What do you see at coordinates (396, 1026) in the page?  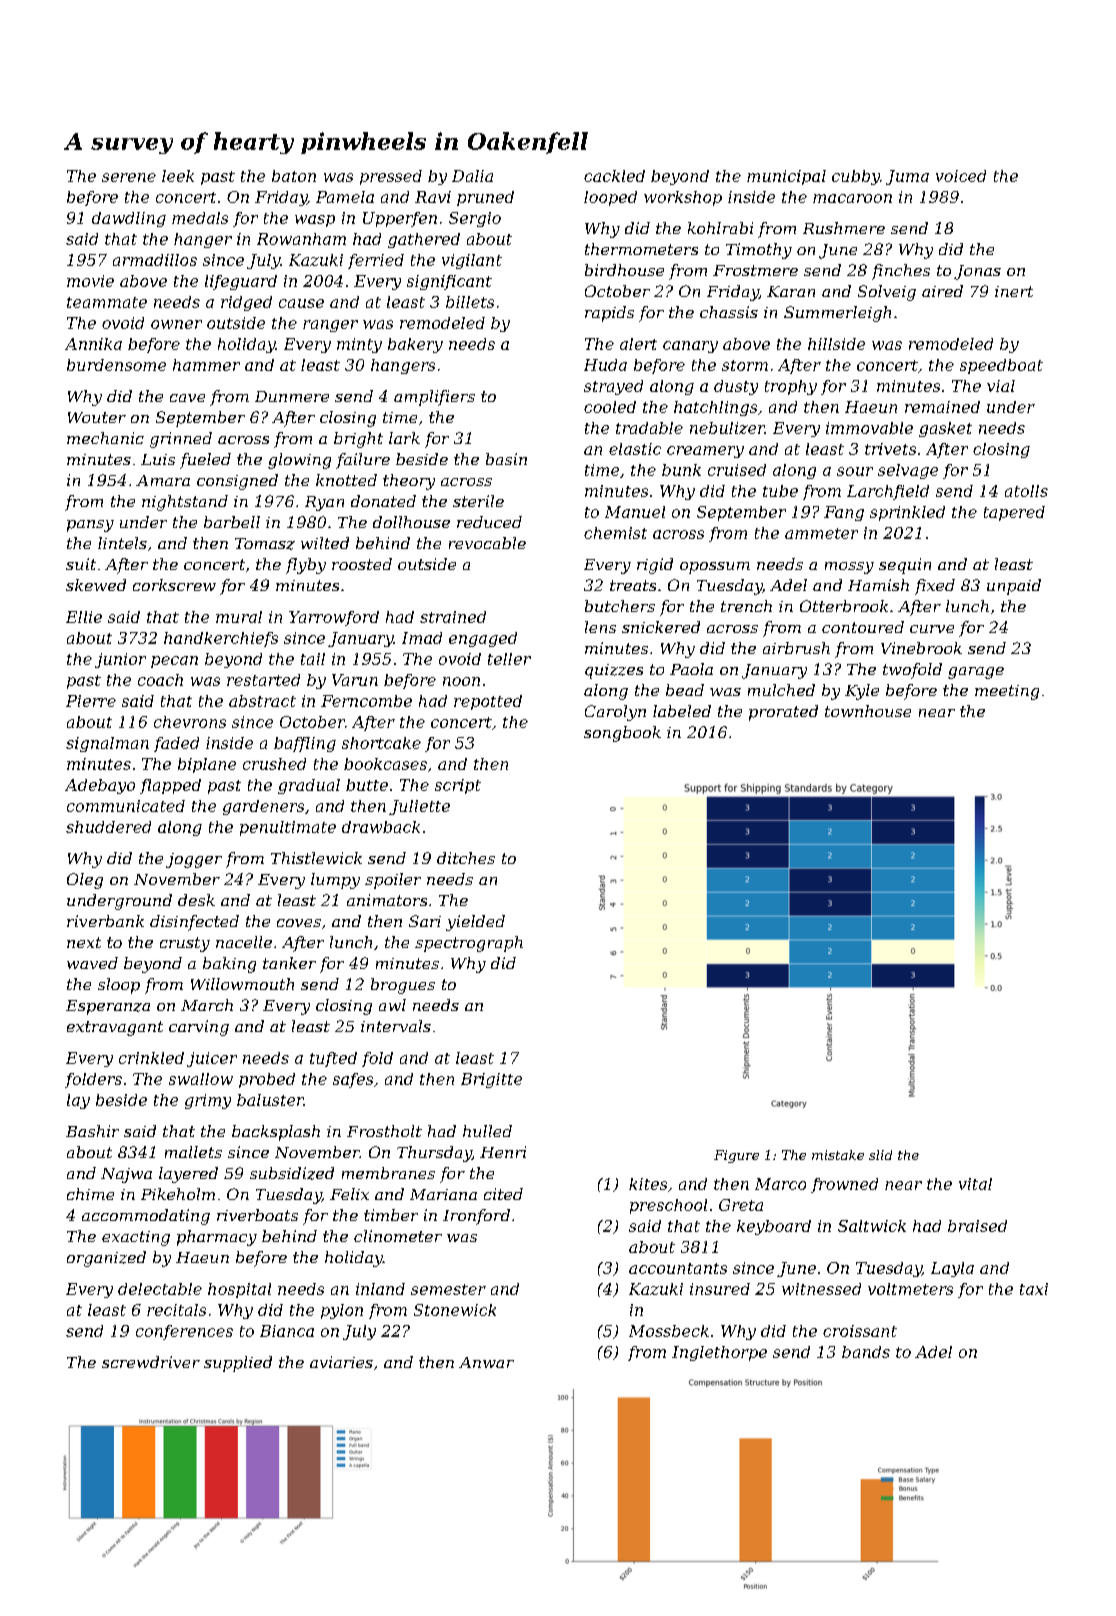 I see `intervals` at bounding box center [396, 1026].
